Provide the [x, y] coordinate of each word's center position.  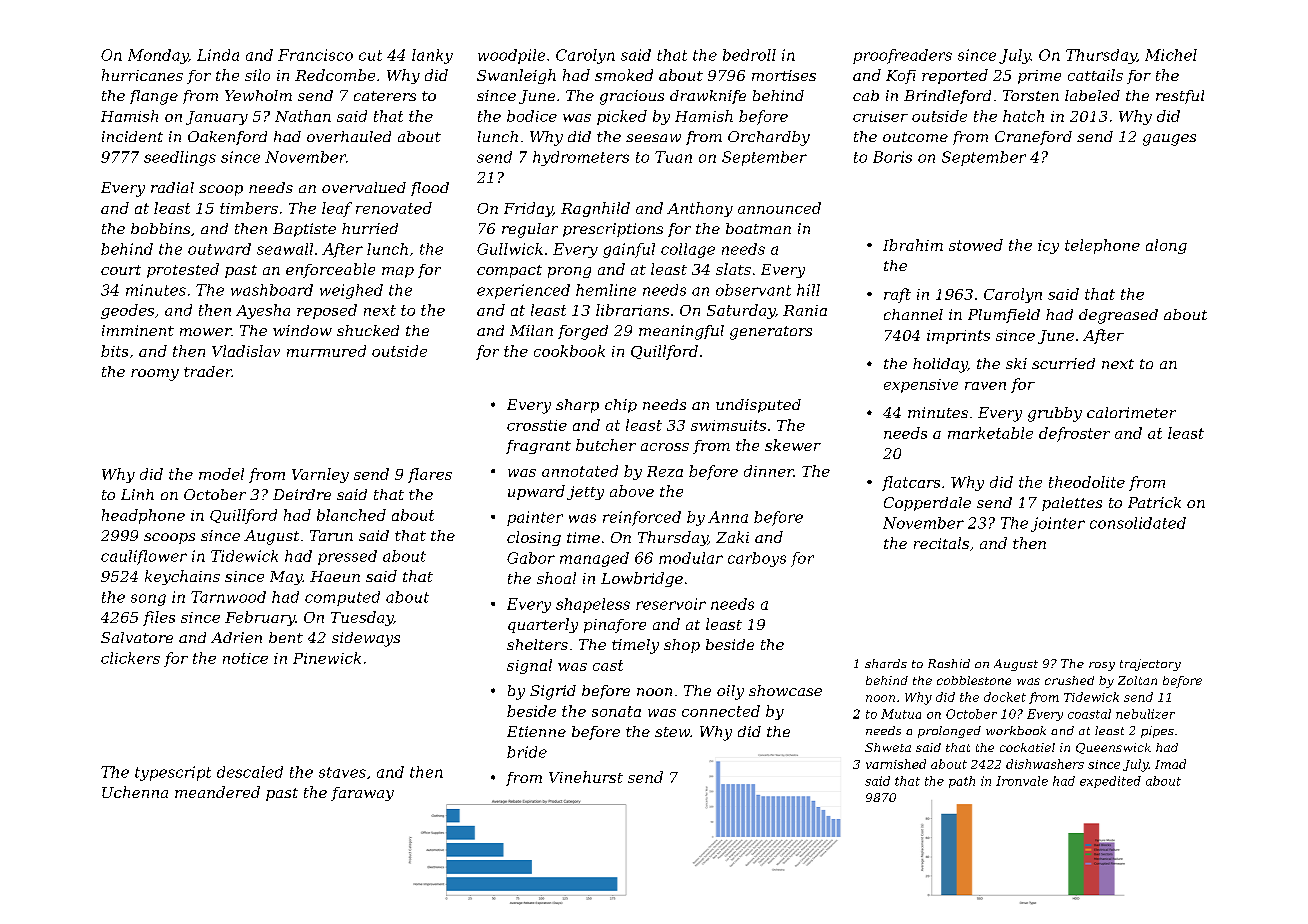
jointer [1058, 524]
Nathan [303, 116]
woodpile [511, 56]
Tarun [331, 535]
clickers [130, 658]
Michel [1171, 55]
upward [536, 492]
